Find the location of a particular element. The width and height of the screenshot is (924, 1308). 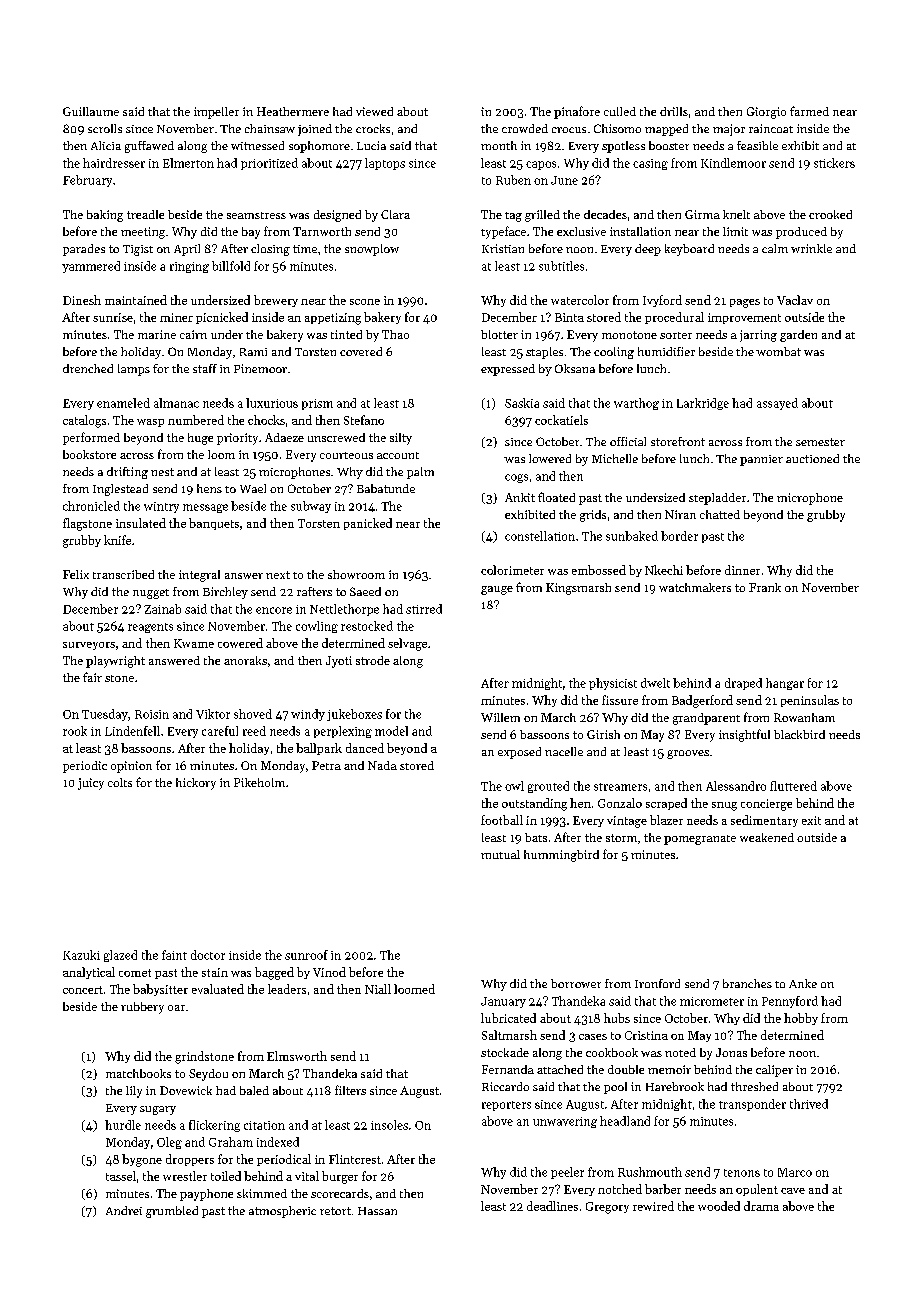

guffawed is located at coordinates (149, 147).
